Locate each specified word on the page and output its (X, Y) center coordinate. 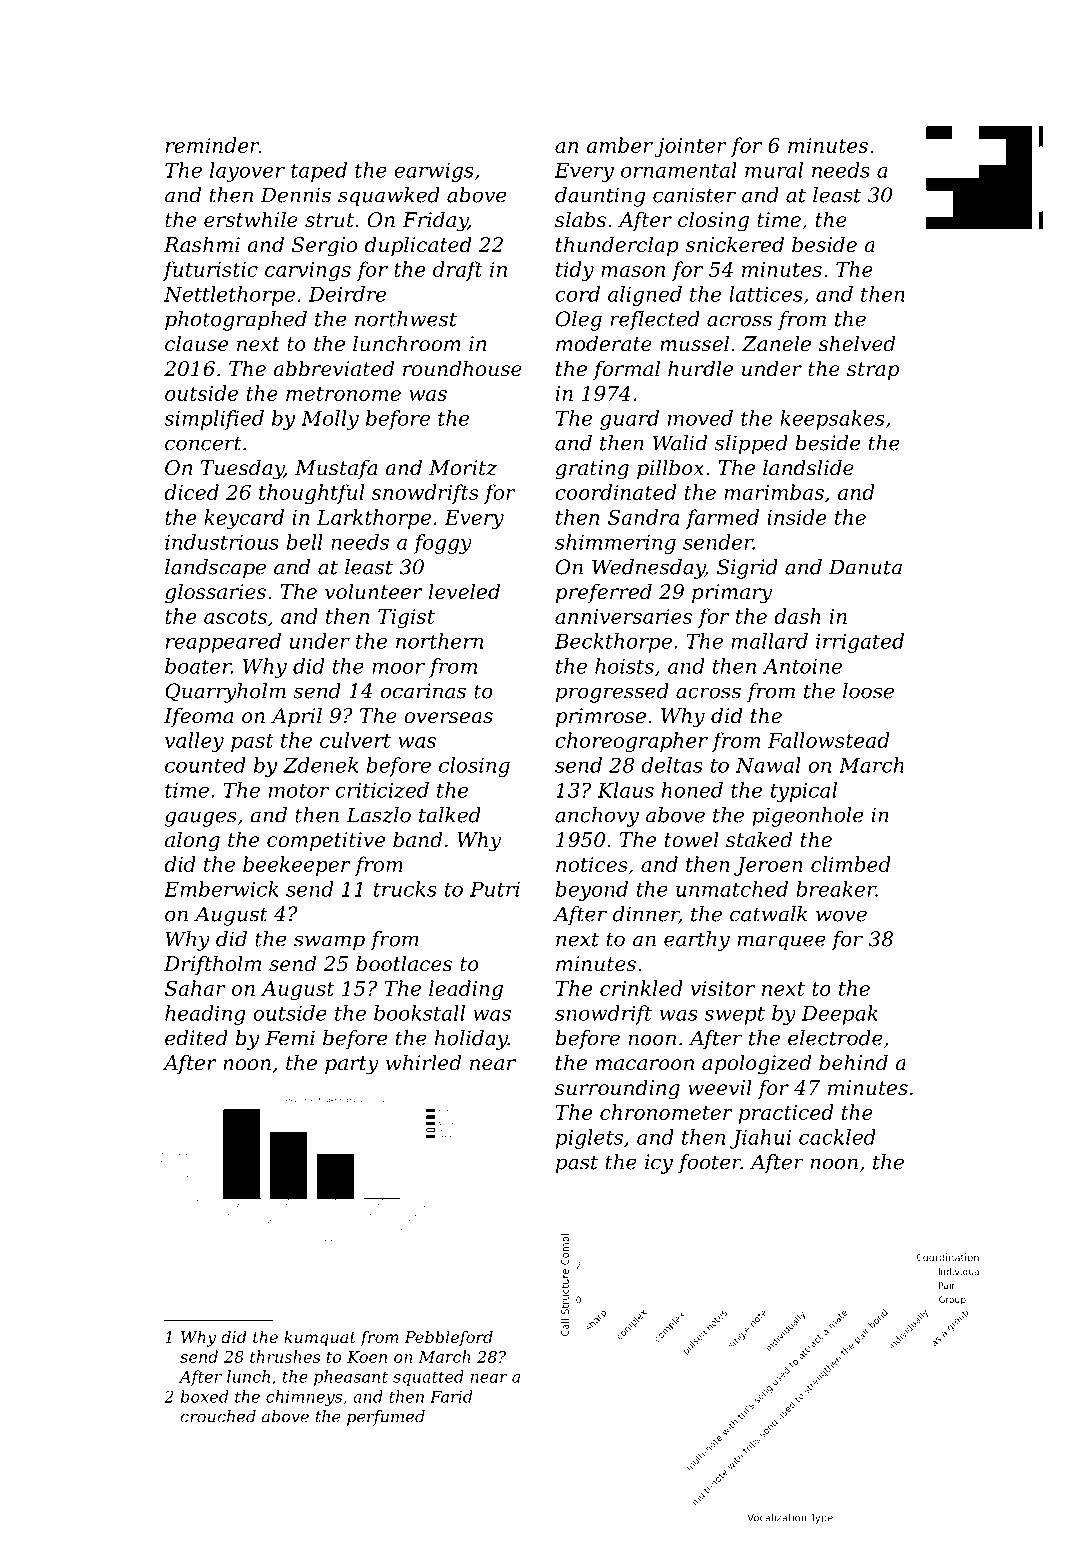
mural (774, 170)
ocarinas (423, 691)
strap (873, 371)
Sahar (195, 988)
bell (305, 542)
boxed (205, 1396)
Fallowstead (828, 740)
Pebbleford (448, 1338)
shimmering (615, 544)
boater (198, 666)
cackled (837, 1137)
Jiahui (760, 1139)
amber (620, 145)
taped (319, 172)
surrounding (617, 1089)
